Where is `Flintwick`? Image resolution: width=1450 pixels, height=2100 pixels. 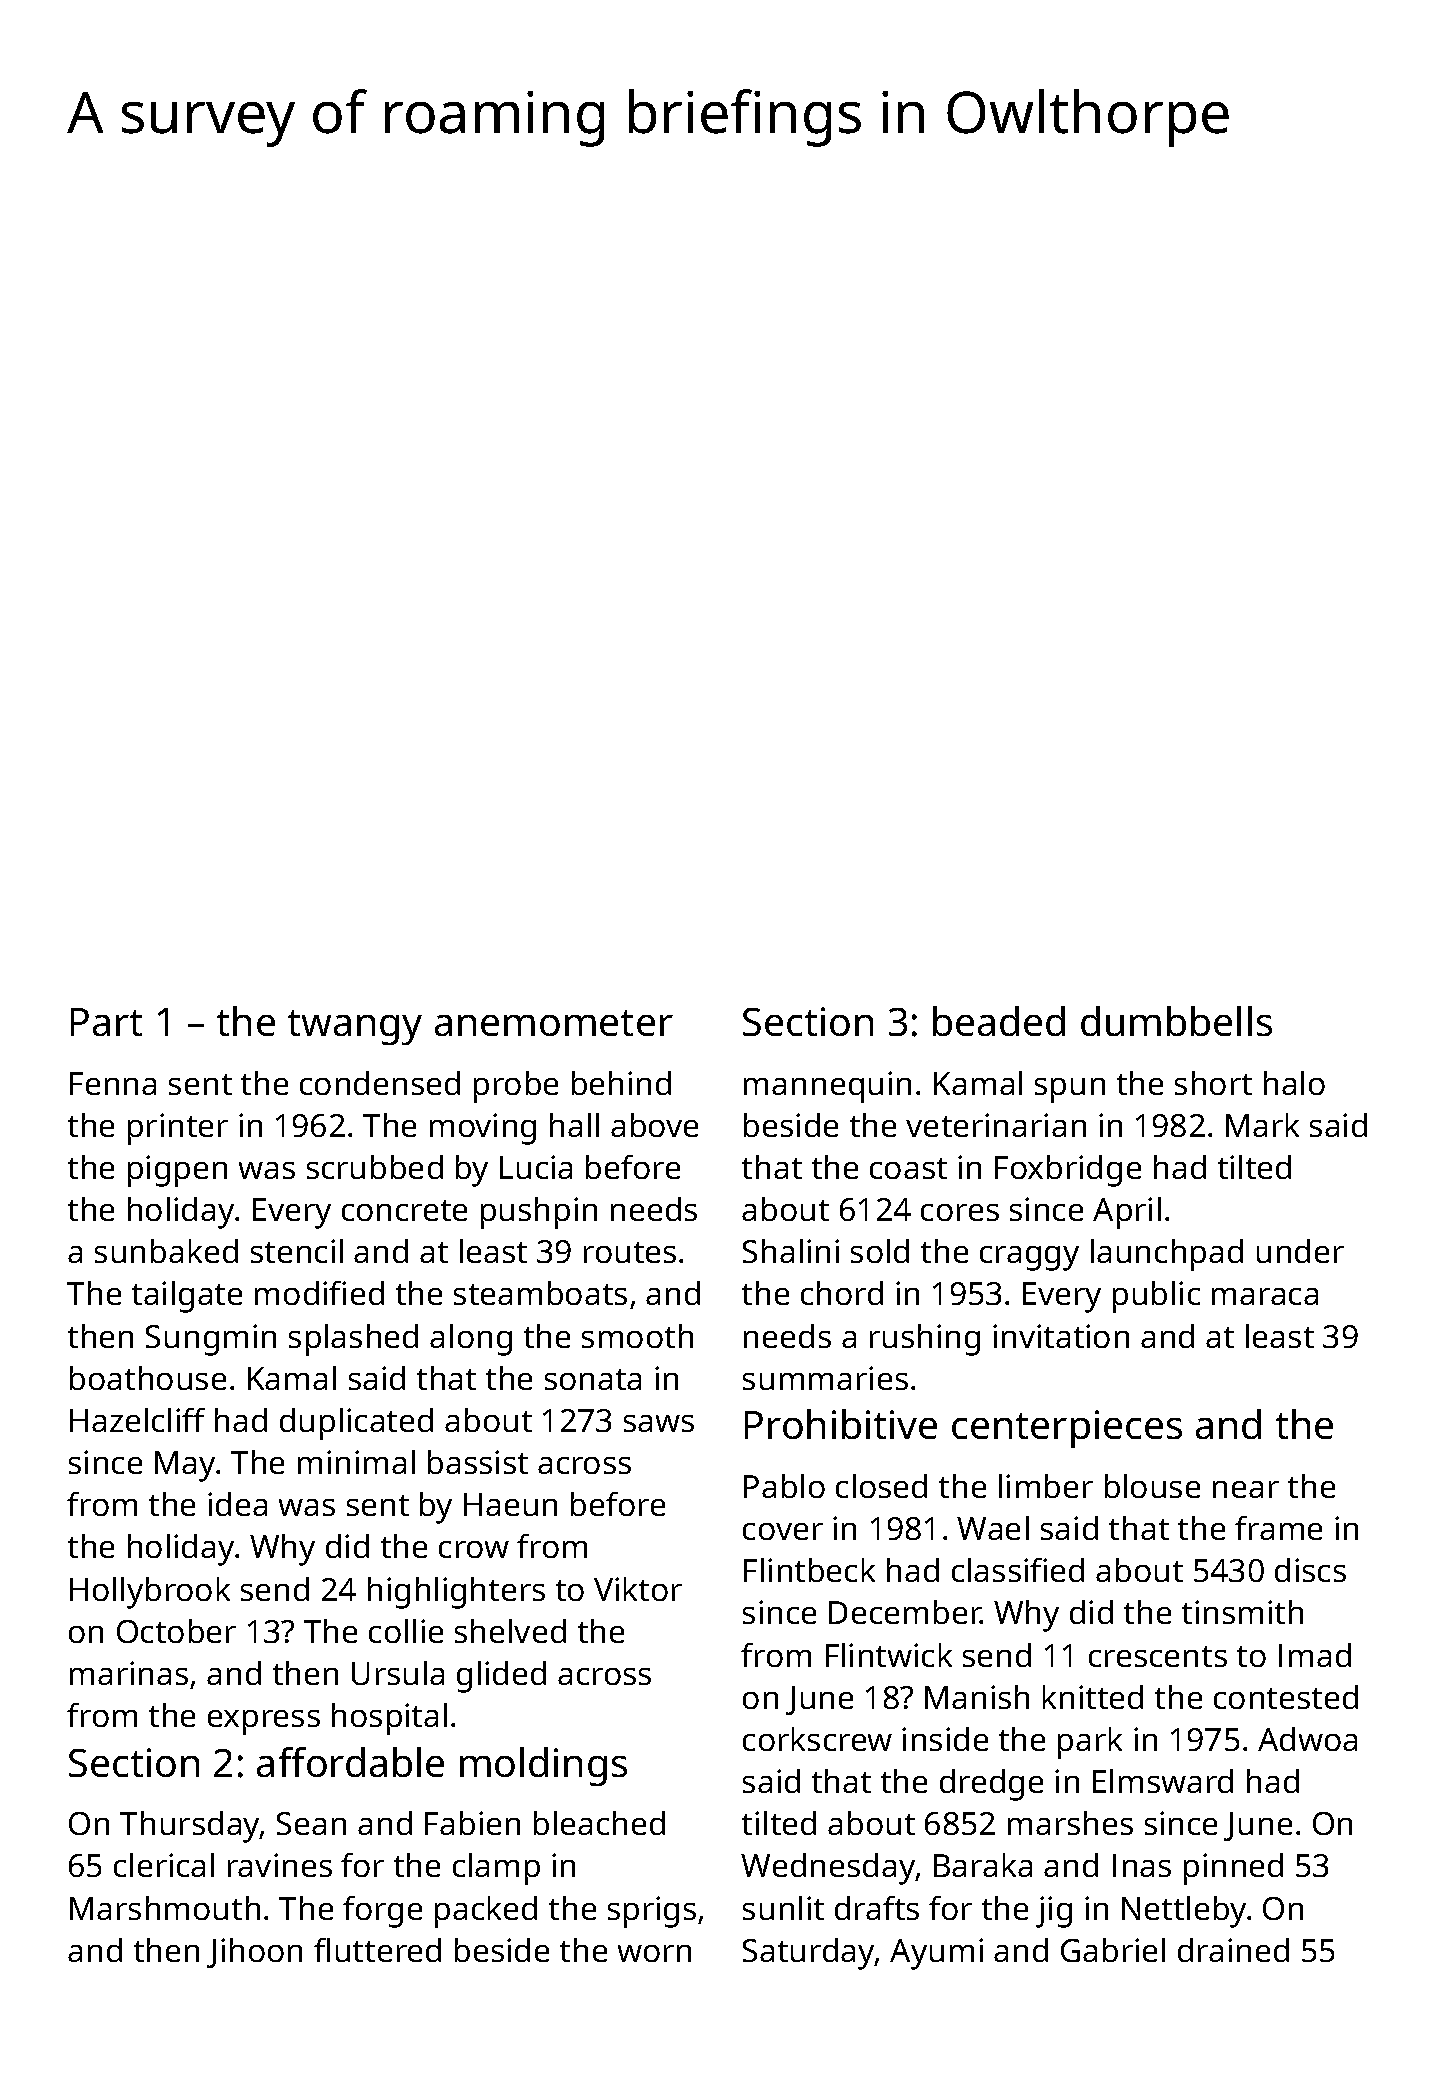 Flintwick is located at coordinates (889, 1655).
